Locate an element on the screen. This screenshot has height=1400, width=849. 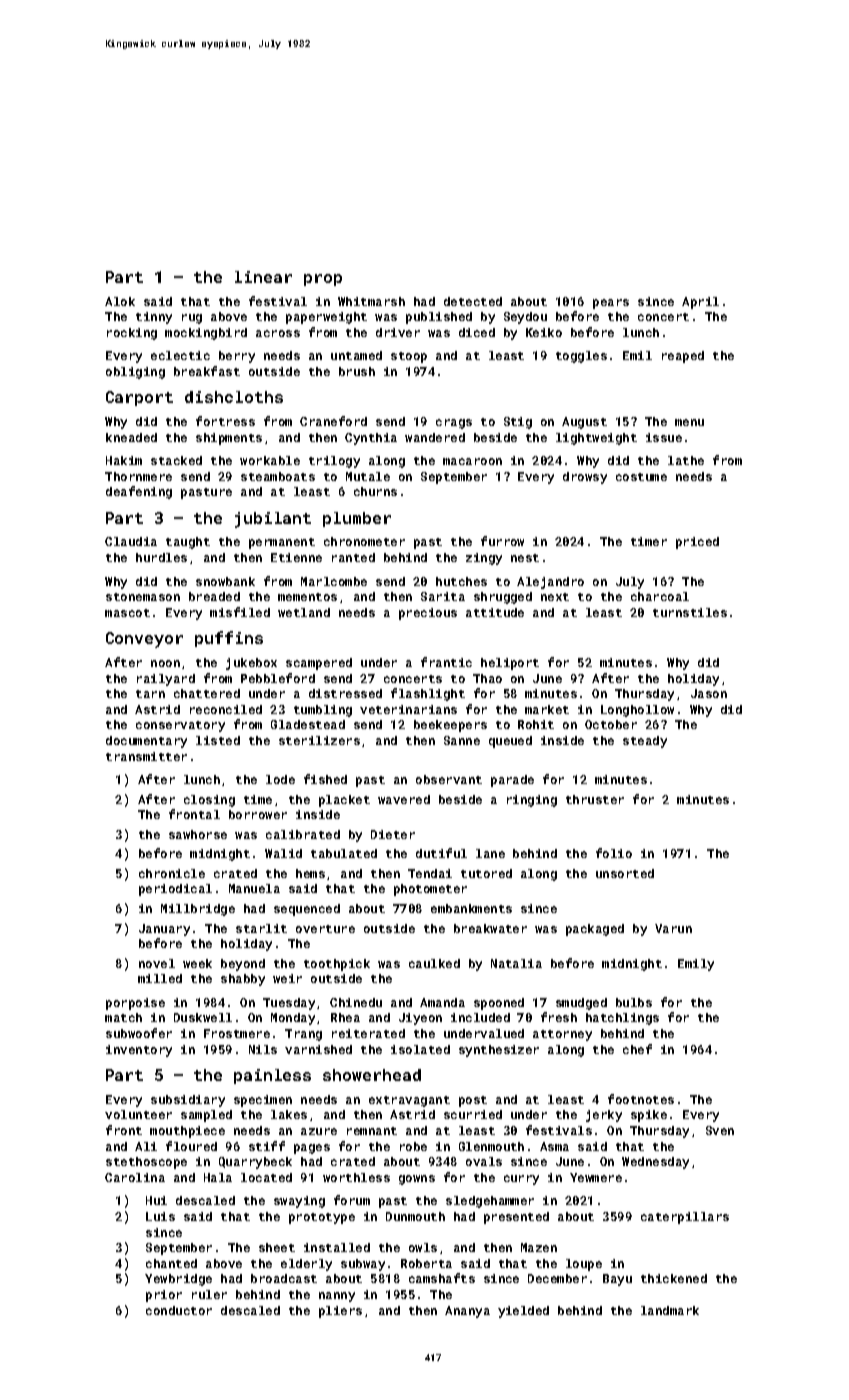
inventory is located at coordinates (139, 1051).
